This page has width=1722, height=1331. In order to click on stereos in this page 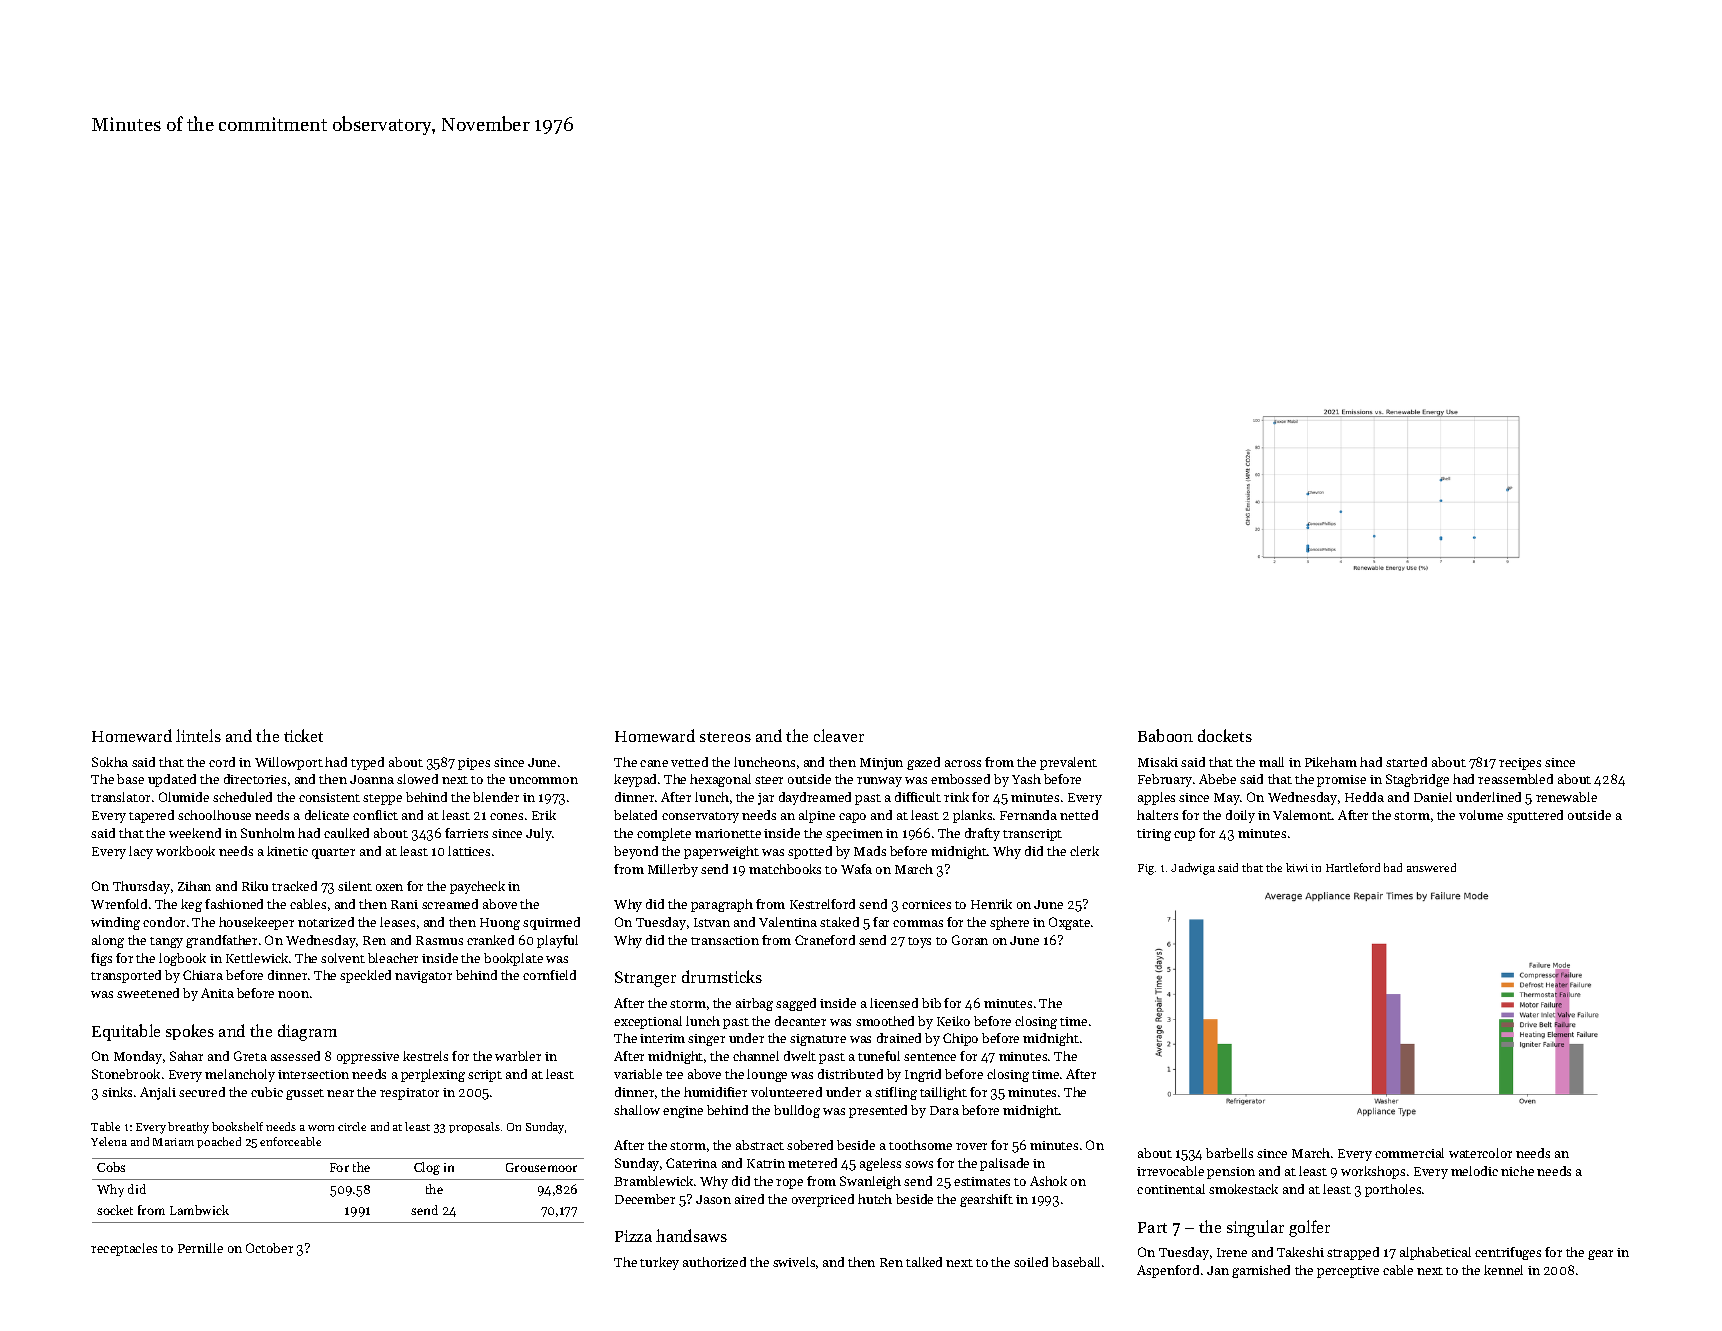, I will do `click(725, 737)`.
